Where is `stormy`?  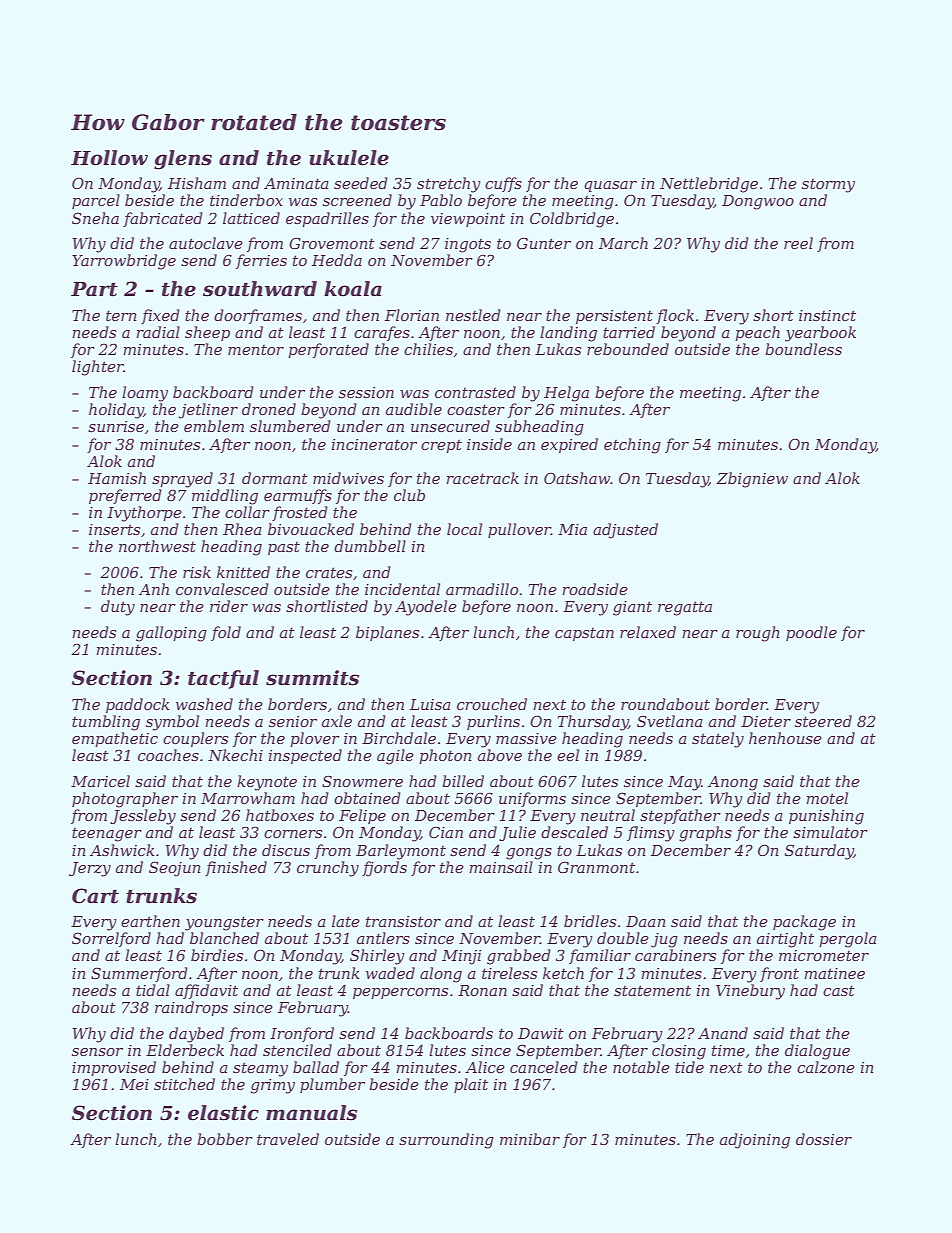
stormy is located at coordinates (828, 185).
